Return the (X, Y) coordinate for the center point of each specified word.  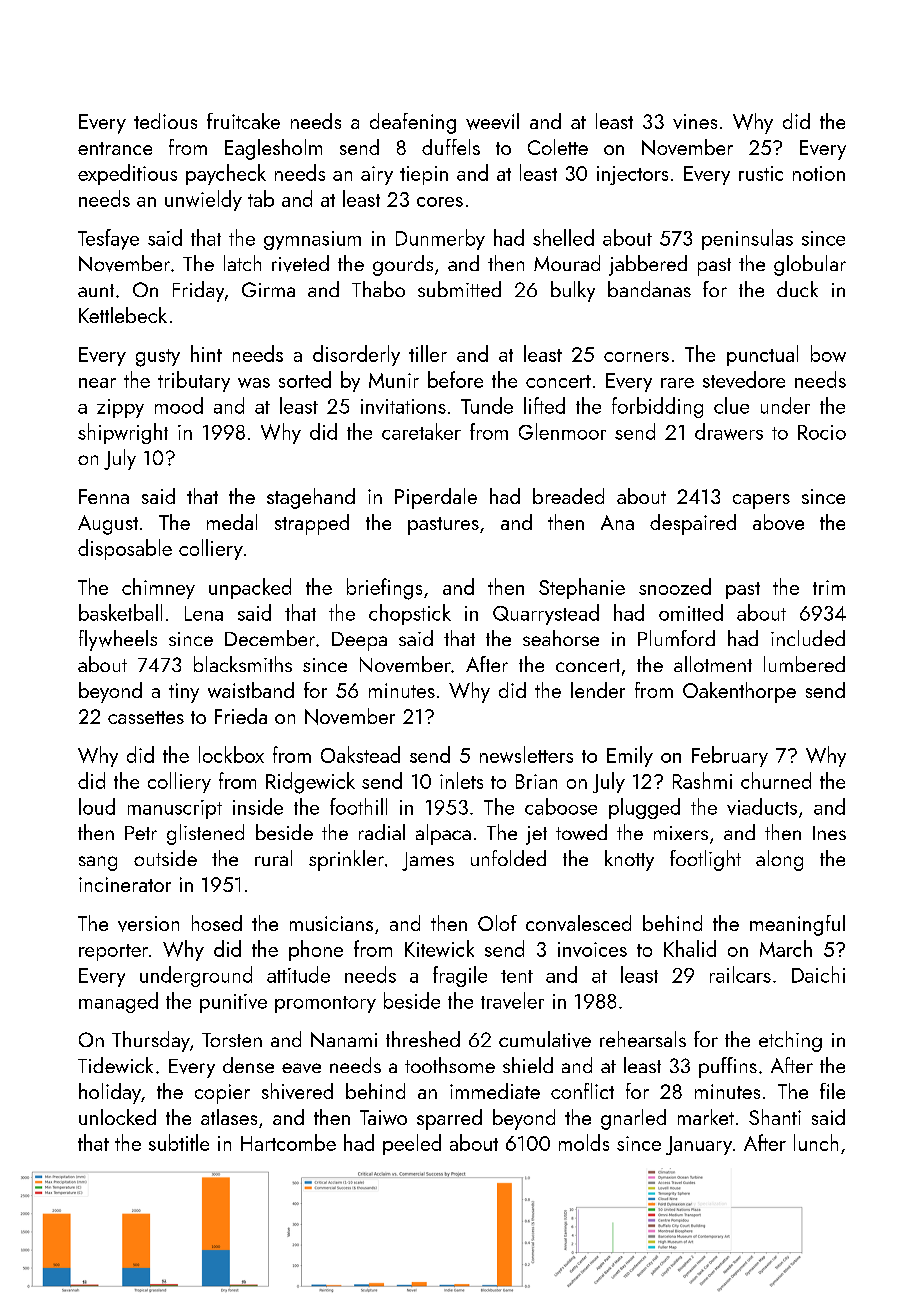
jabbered (648, 265)
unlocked (117, 1117)
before (455, 379)
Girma (268, 289)
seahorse (561, 638)
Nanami (344, 1039)
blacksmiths (243, 664)
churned (776, 780)
